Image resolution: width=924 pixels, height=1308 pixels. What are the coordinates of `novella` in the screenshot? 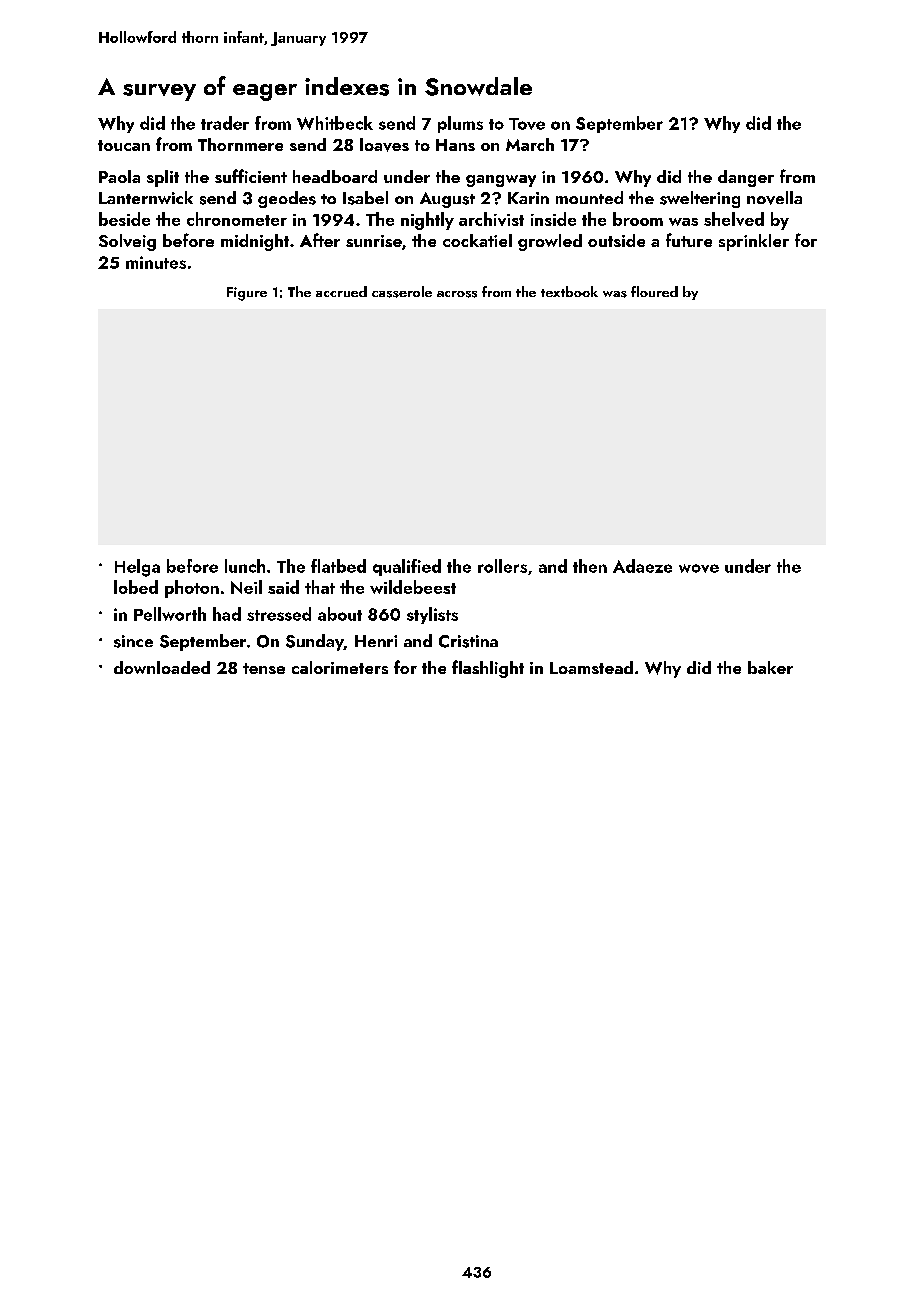 It's located at (774, 198).
